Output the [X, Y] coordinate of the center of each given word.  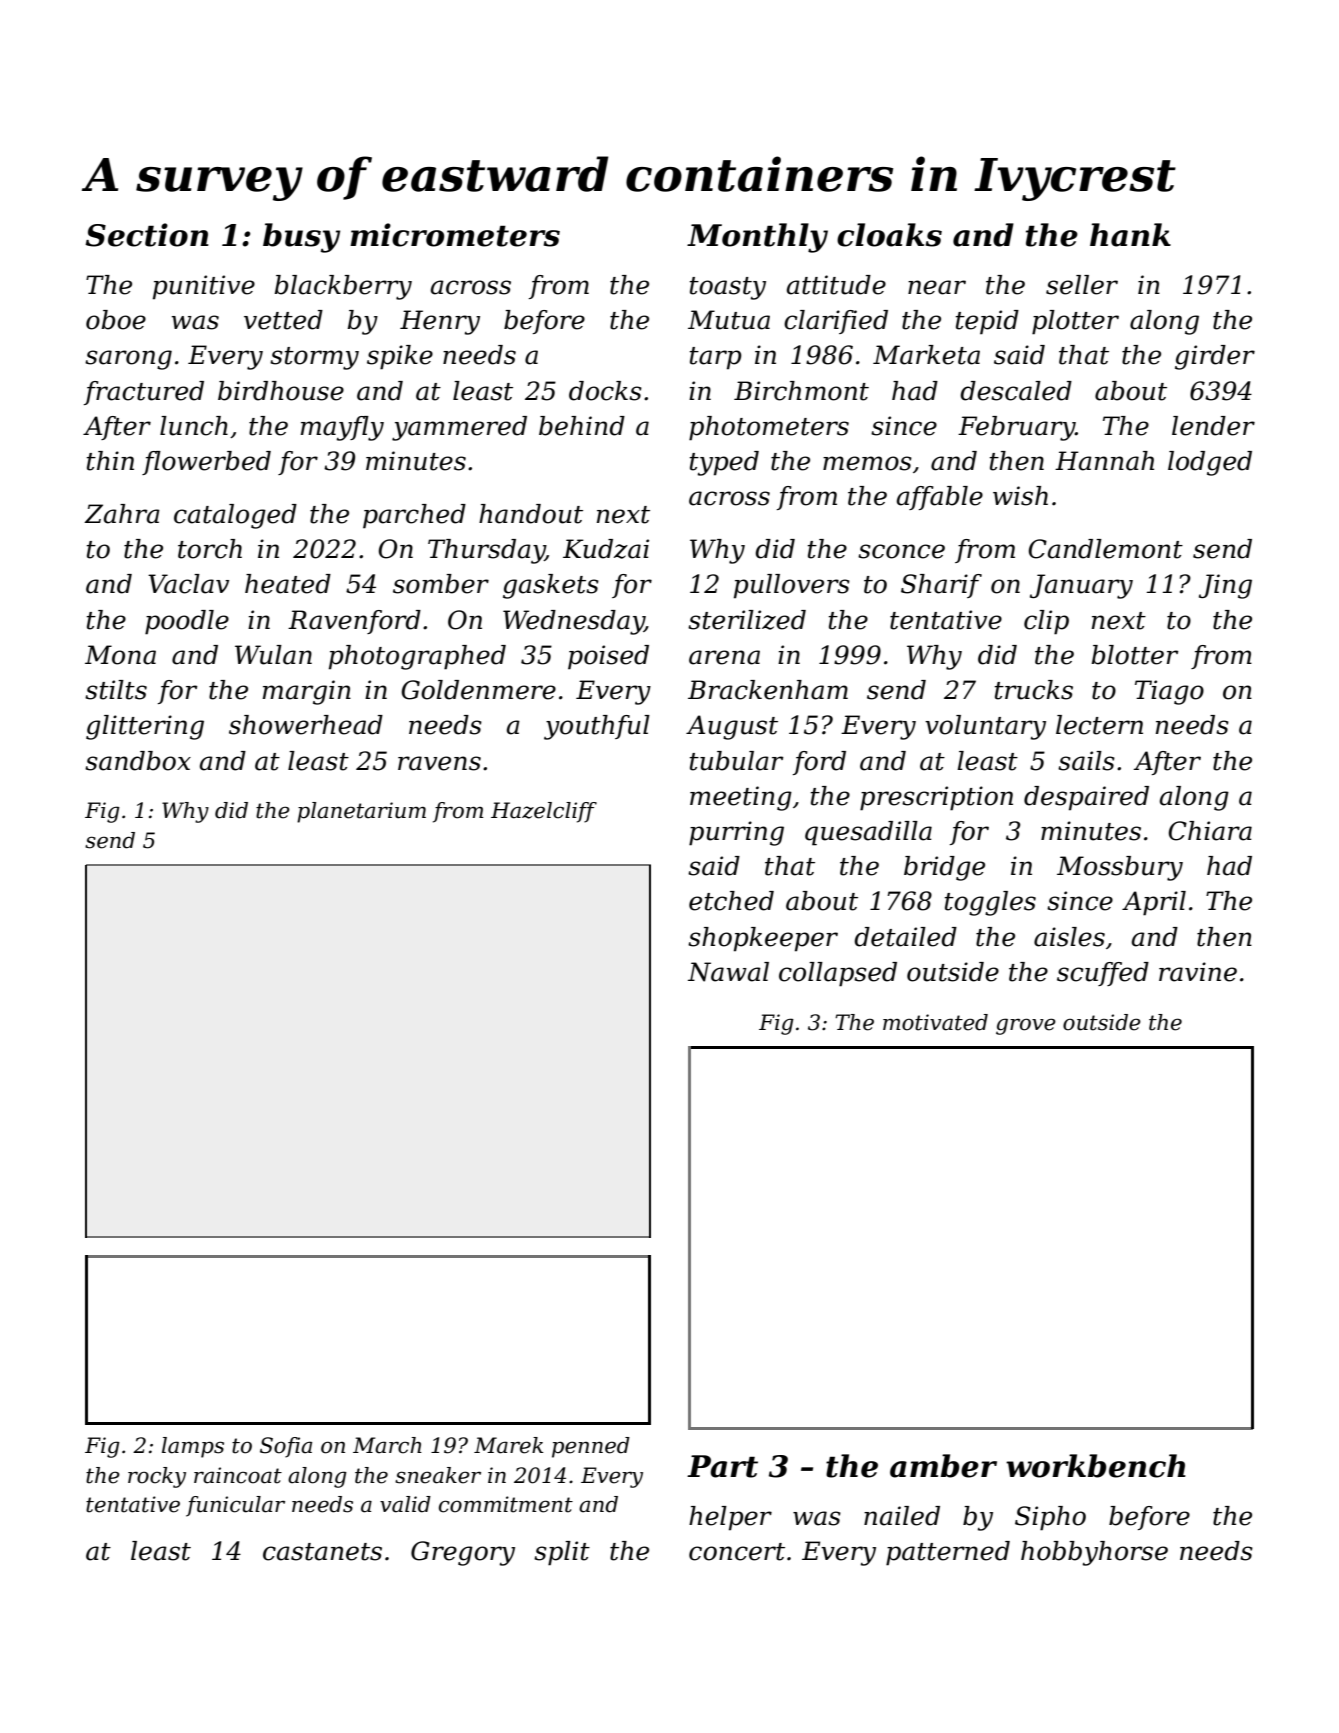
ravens [439, 763]
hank [1130, 235]
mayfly [342, 428]
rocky [157, 1477]
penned [591, 1447]
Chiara [1210, 831]
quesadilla [868, 833]
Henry [440, 322]
